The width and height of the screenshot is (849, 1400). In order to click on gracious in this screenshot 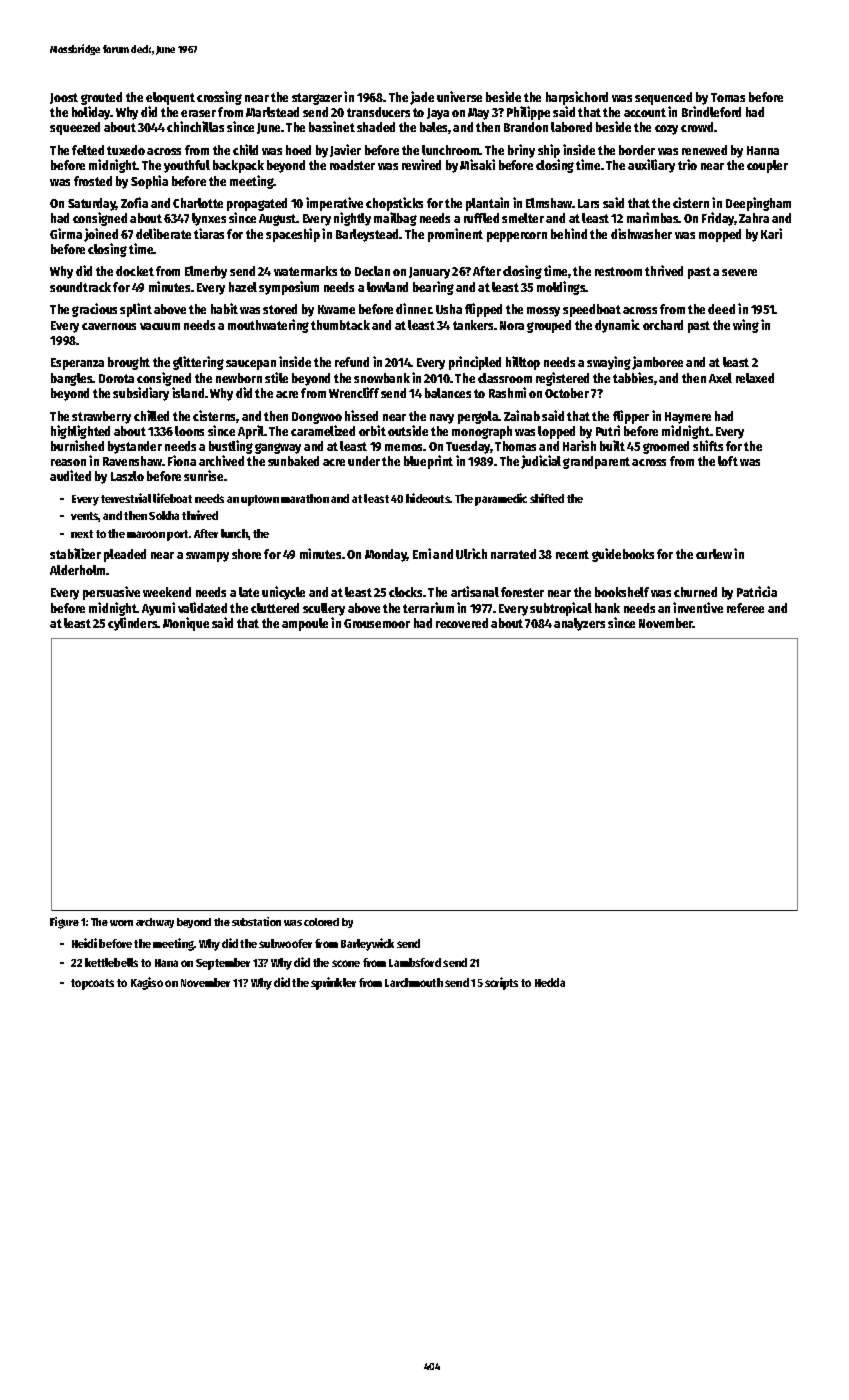, I will do `click(94, 310)`.
